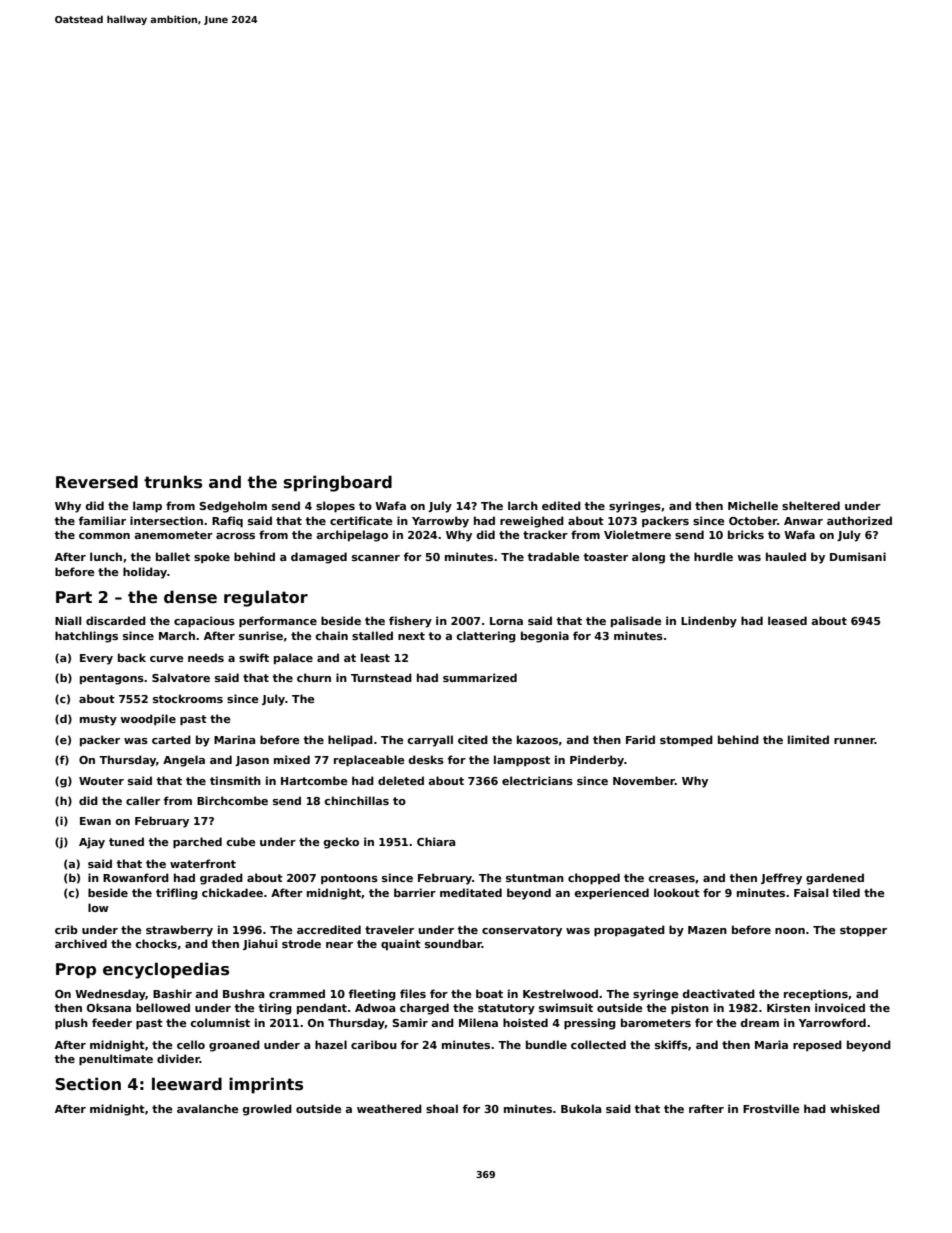 The image size is (952, 1233). I want to click on Reversed, so click(97, 482).
